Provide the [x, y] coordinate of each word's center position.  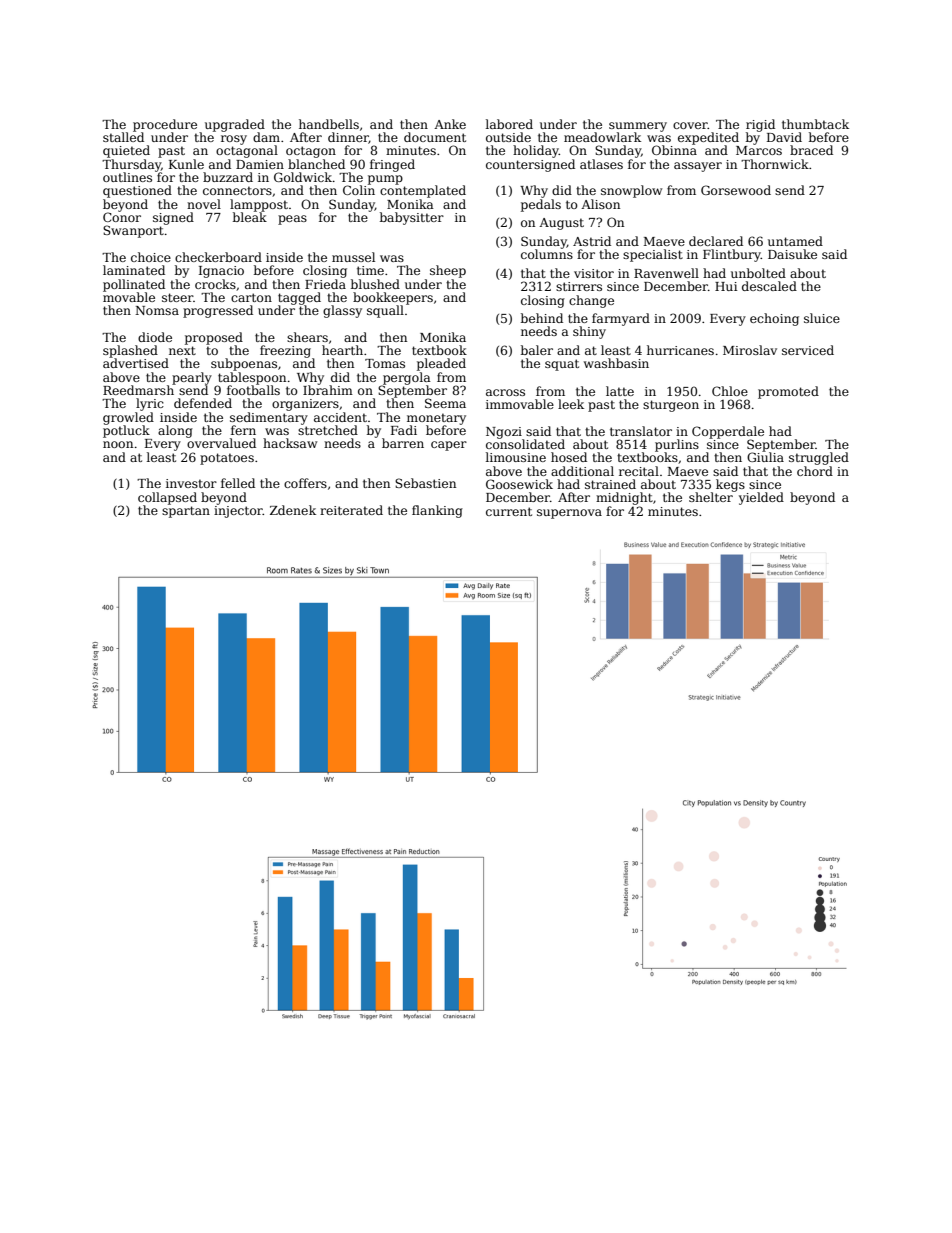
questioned [137, 191]
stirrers [579, 286]
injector [238, 512]
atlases [601, 164]
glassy [342, 311]
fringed [392, 165]
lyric [150, 404]
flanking [437, 511]
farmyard [621, 319]
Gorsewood [736, 190]
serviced [808, 350]
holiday [536, 151]
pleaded [441, 364]
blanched [316, 164]
